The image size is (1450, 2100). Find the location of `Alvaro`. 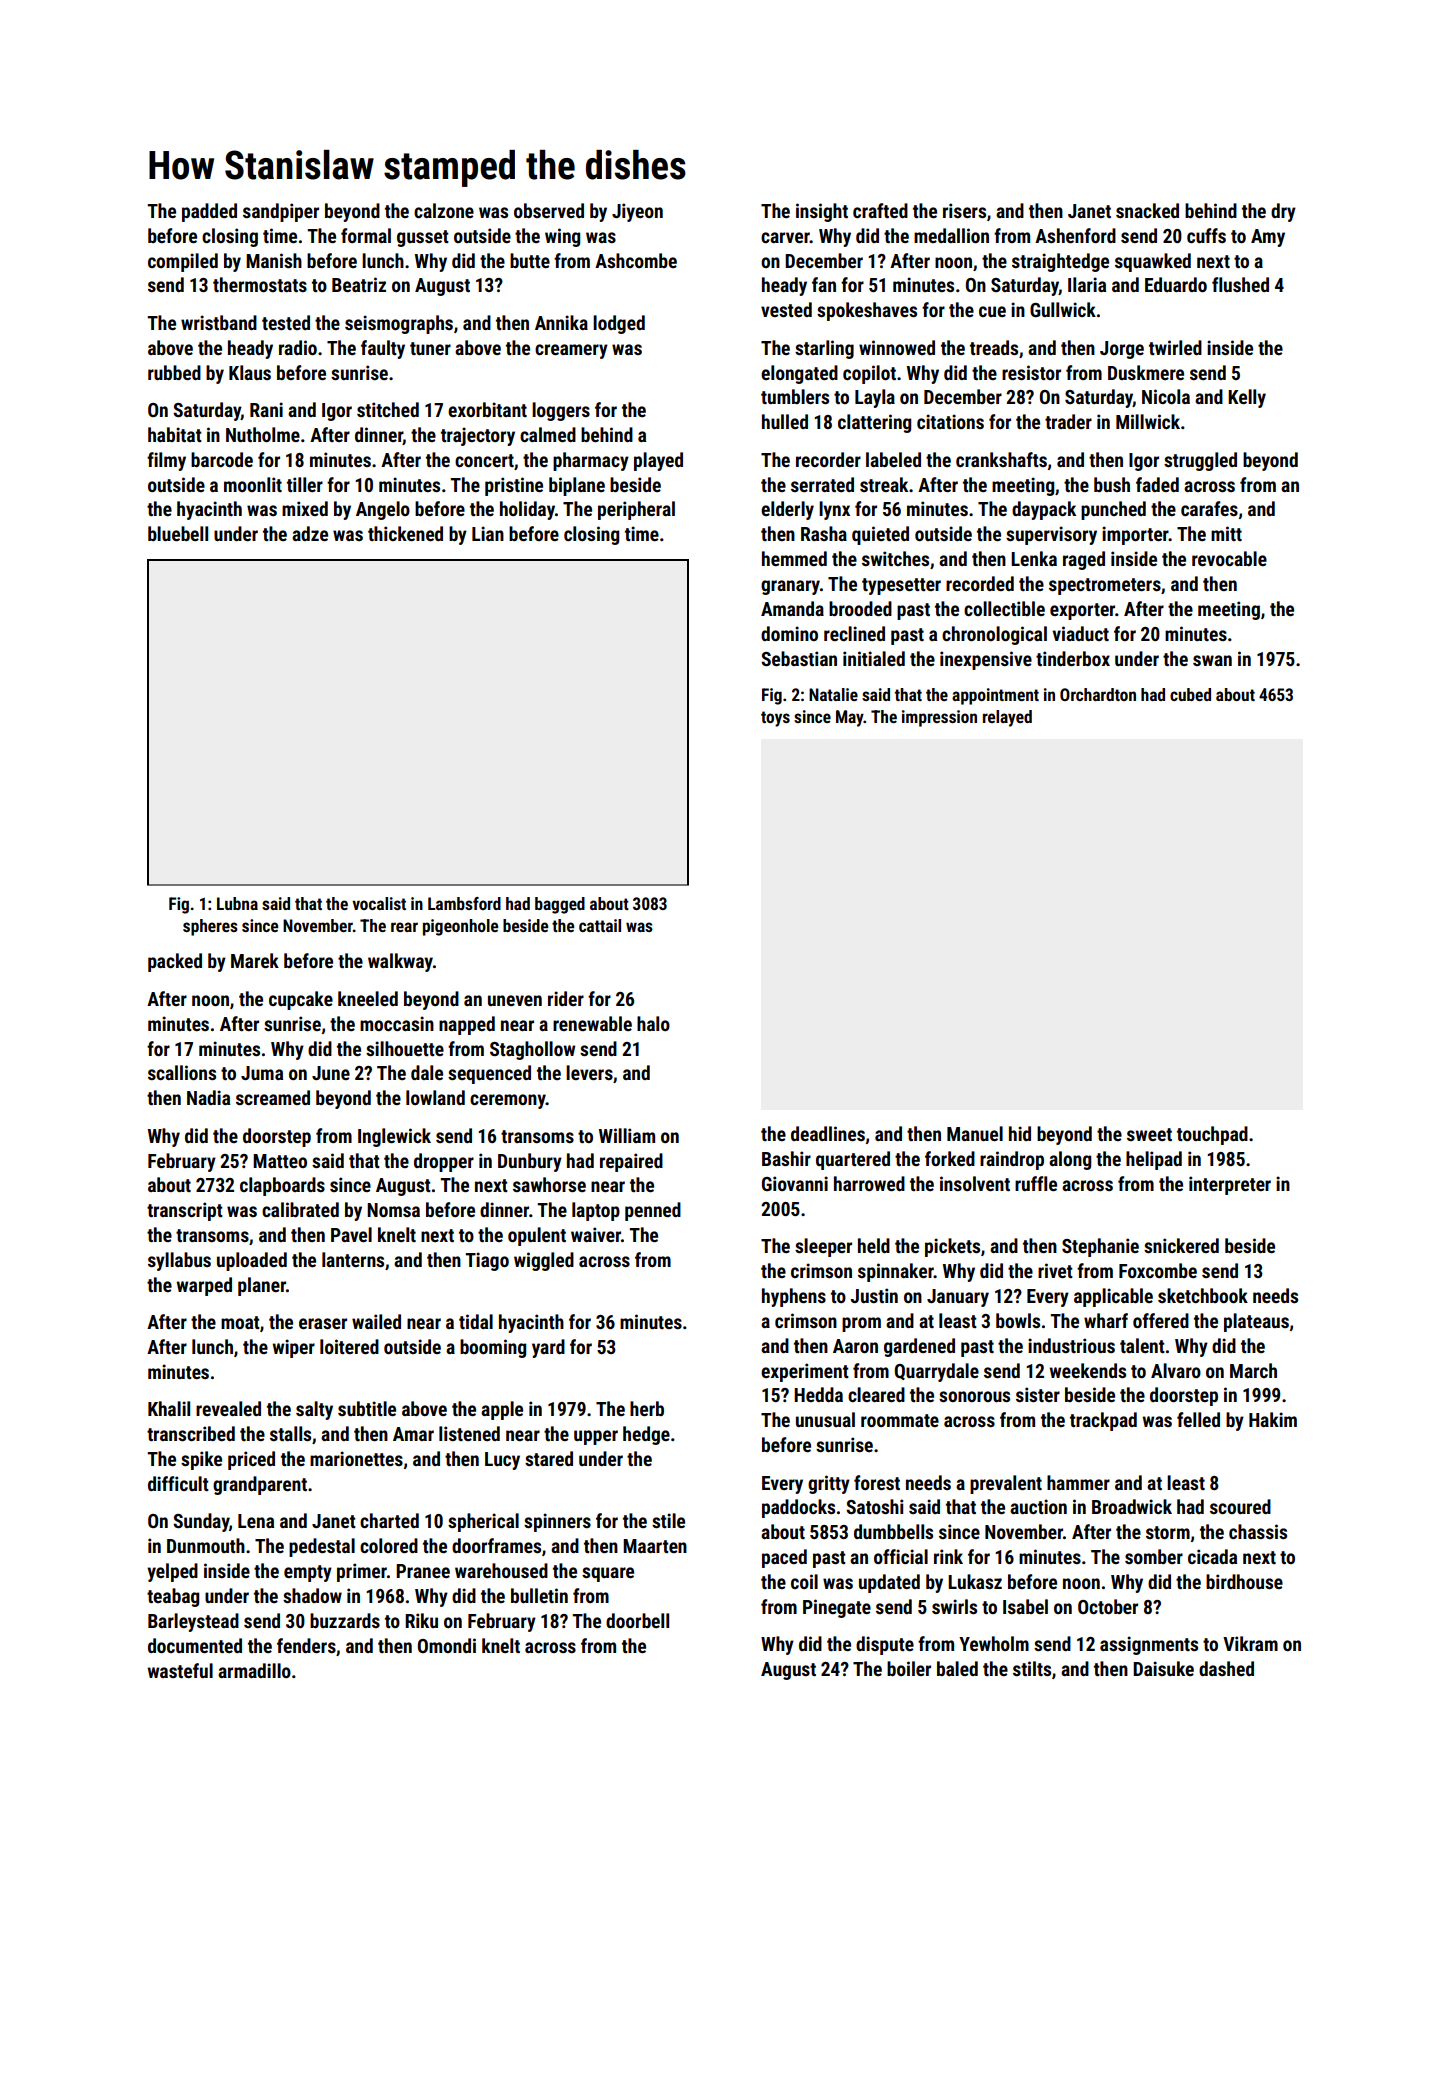

Alvaro is located at coordinates (1176, 1370).
